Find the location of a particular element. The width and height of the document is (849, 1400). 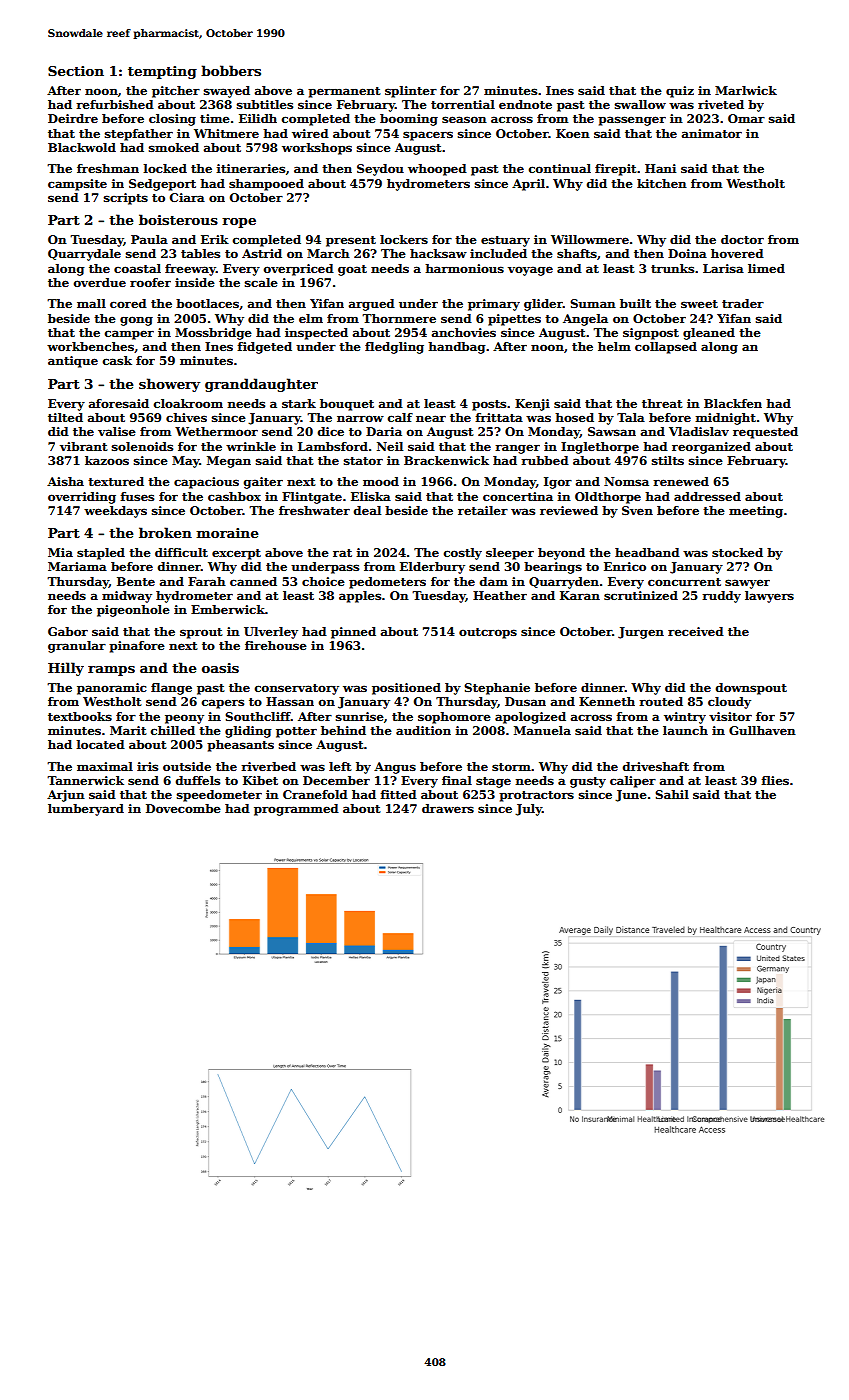

inspected is located at coordinates (316, 334).
